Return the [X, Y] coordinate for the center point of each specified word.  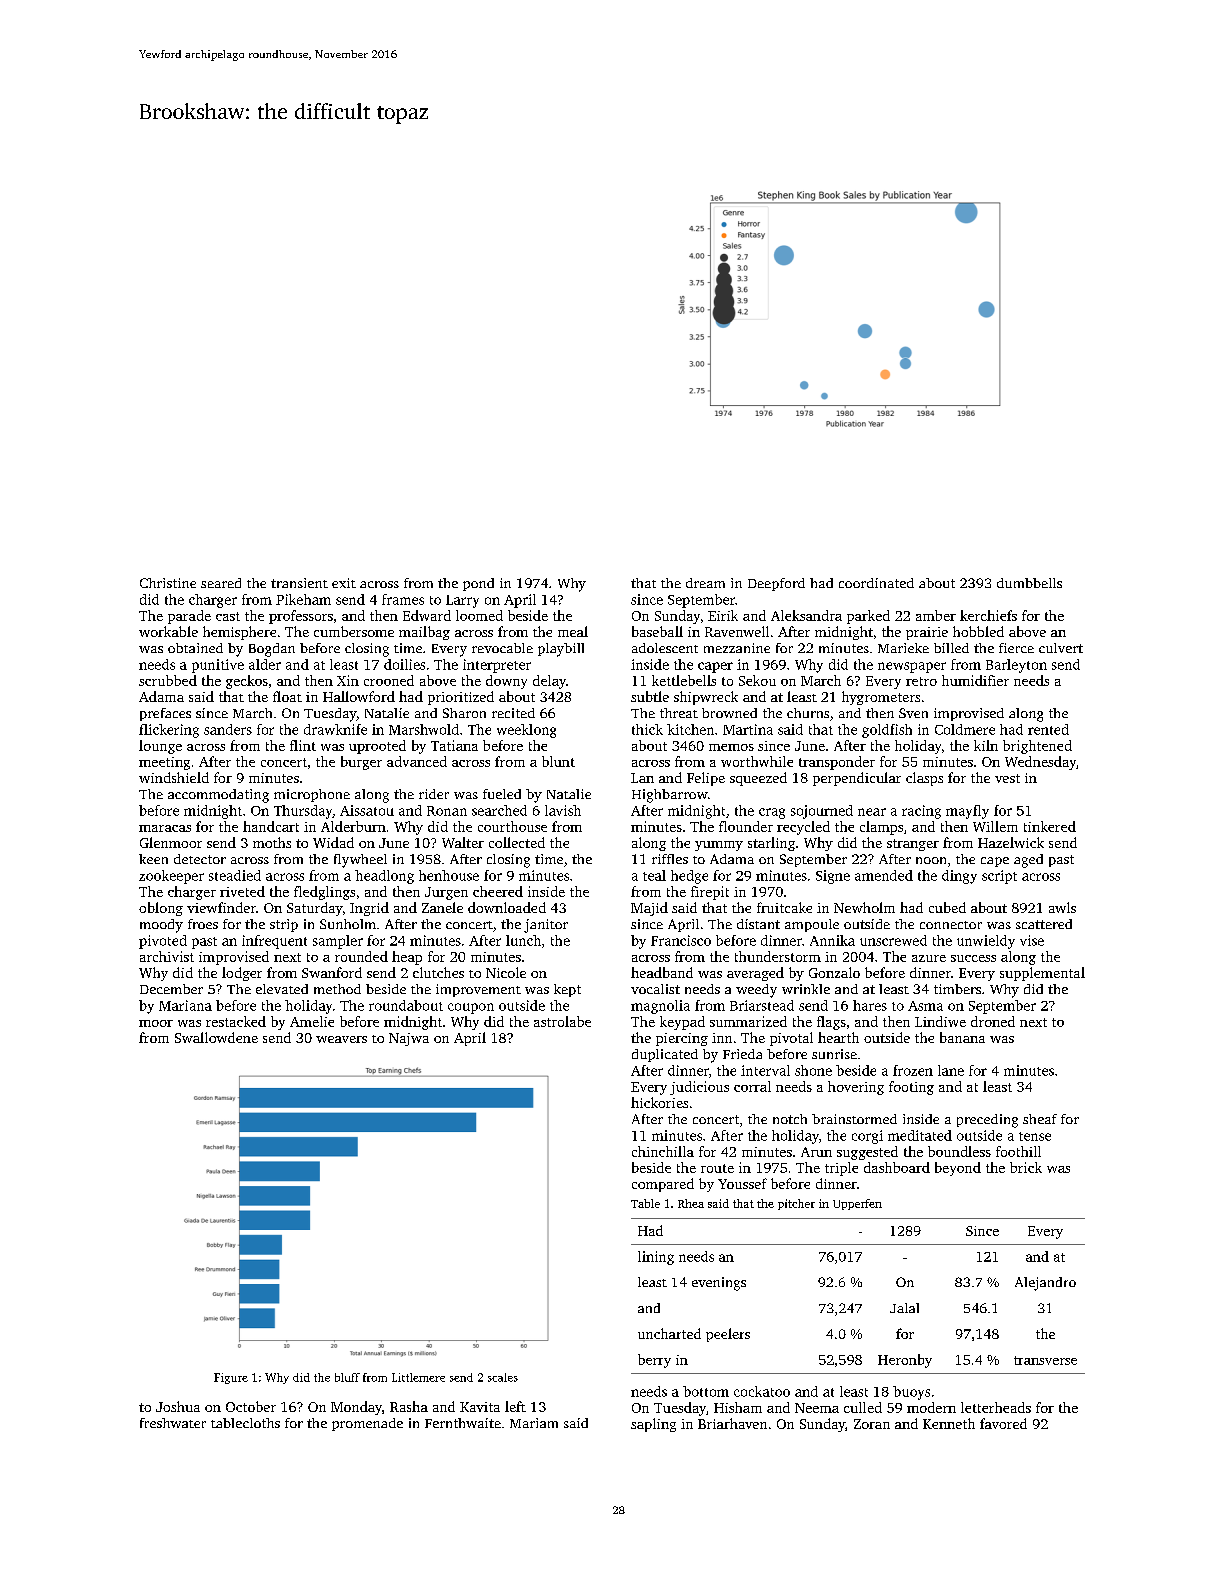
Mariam [534, 1423]
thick [647, 729]
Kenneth [949, 1423]
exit [344, 583]
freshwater [173, 1423]
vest [1007, 778]
